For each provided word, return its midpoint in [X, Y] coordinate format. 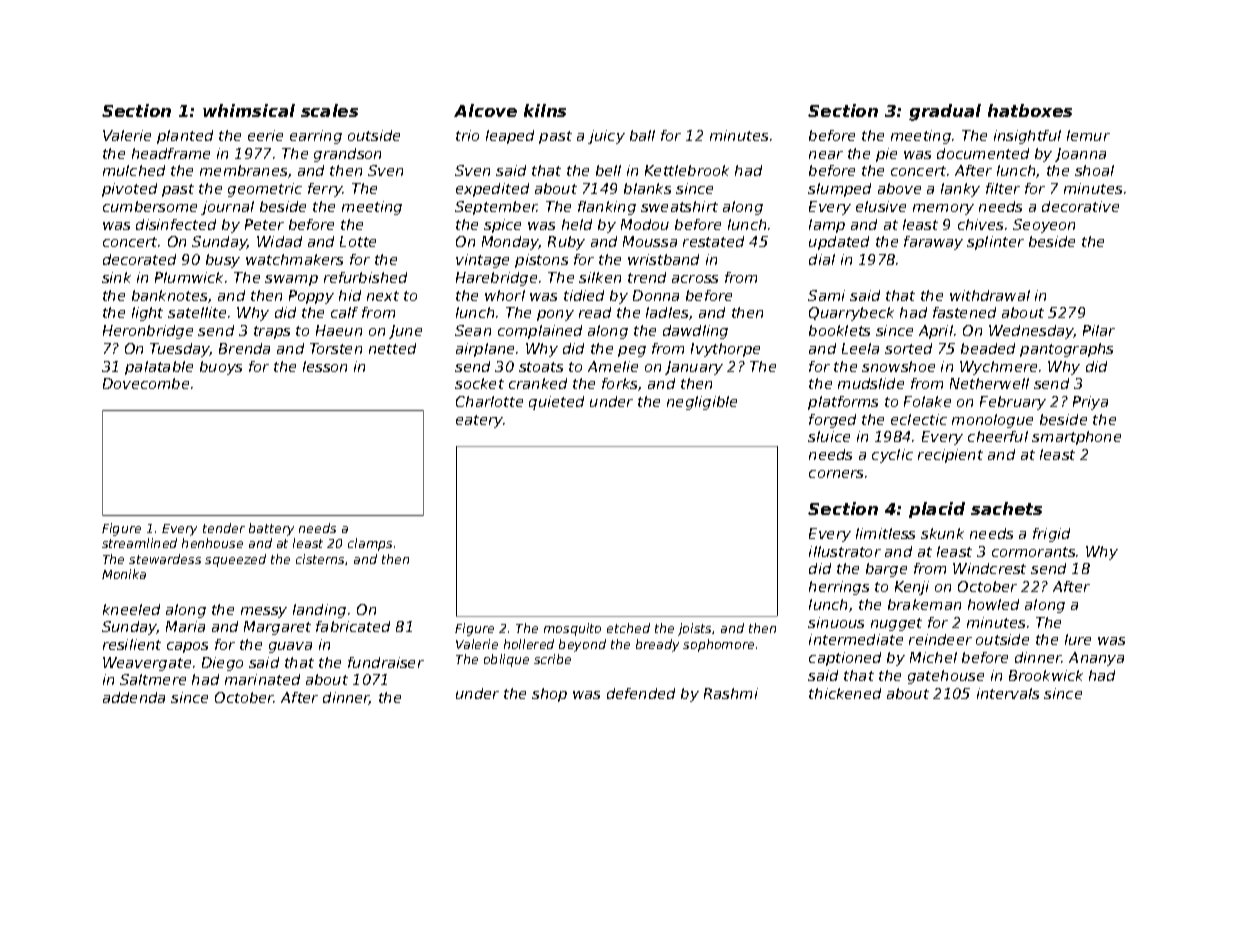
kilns [545, 110]
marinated [262, 679]
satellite [197, 312]
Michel [933, 657]
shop [549, 695]
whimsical [249, 110]
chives [980, 224]
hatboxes [1030, 110]
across [695, 279]
